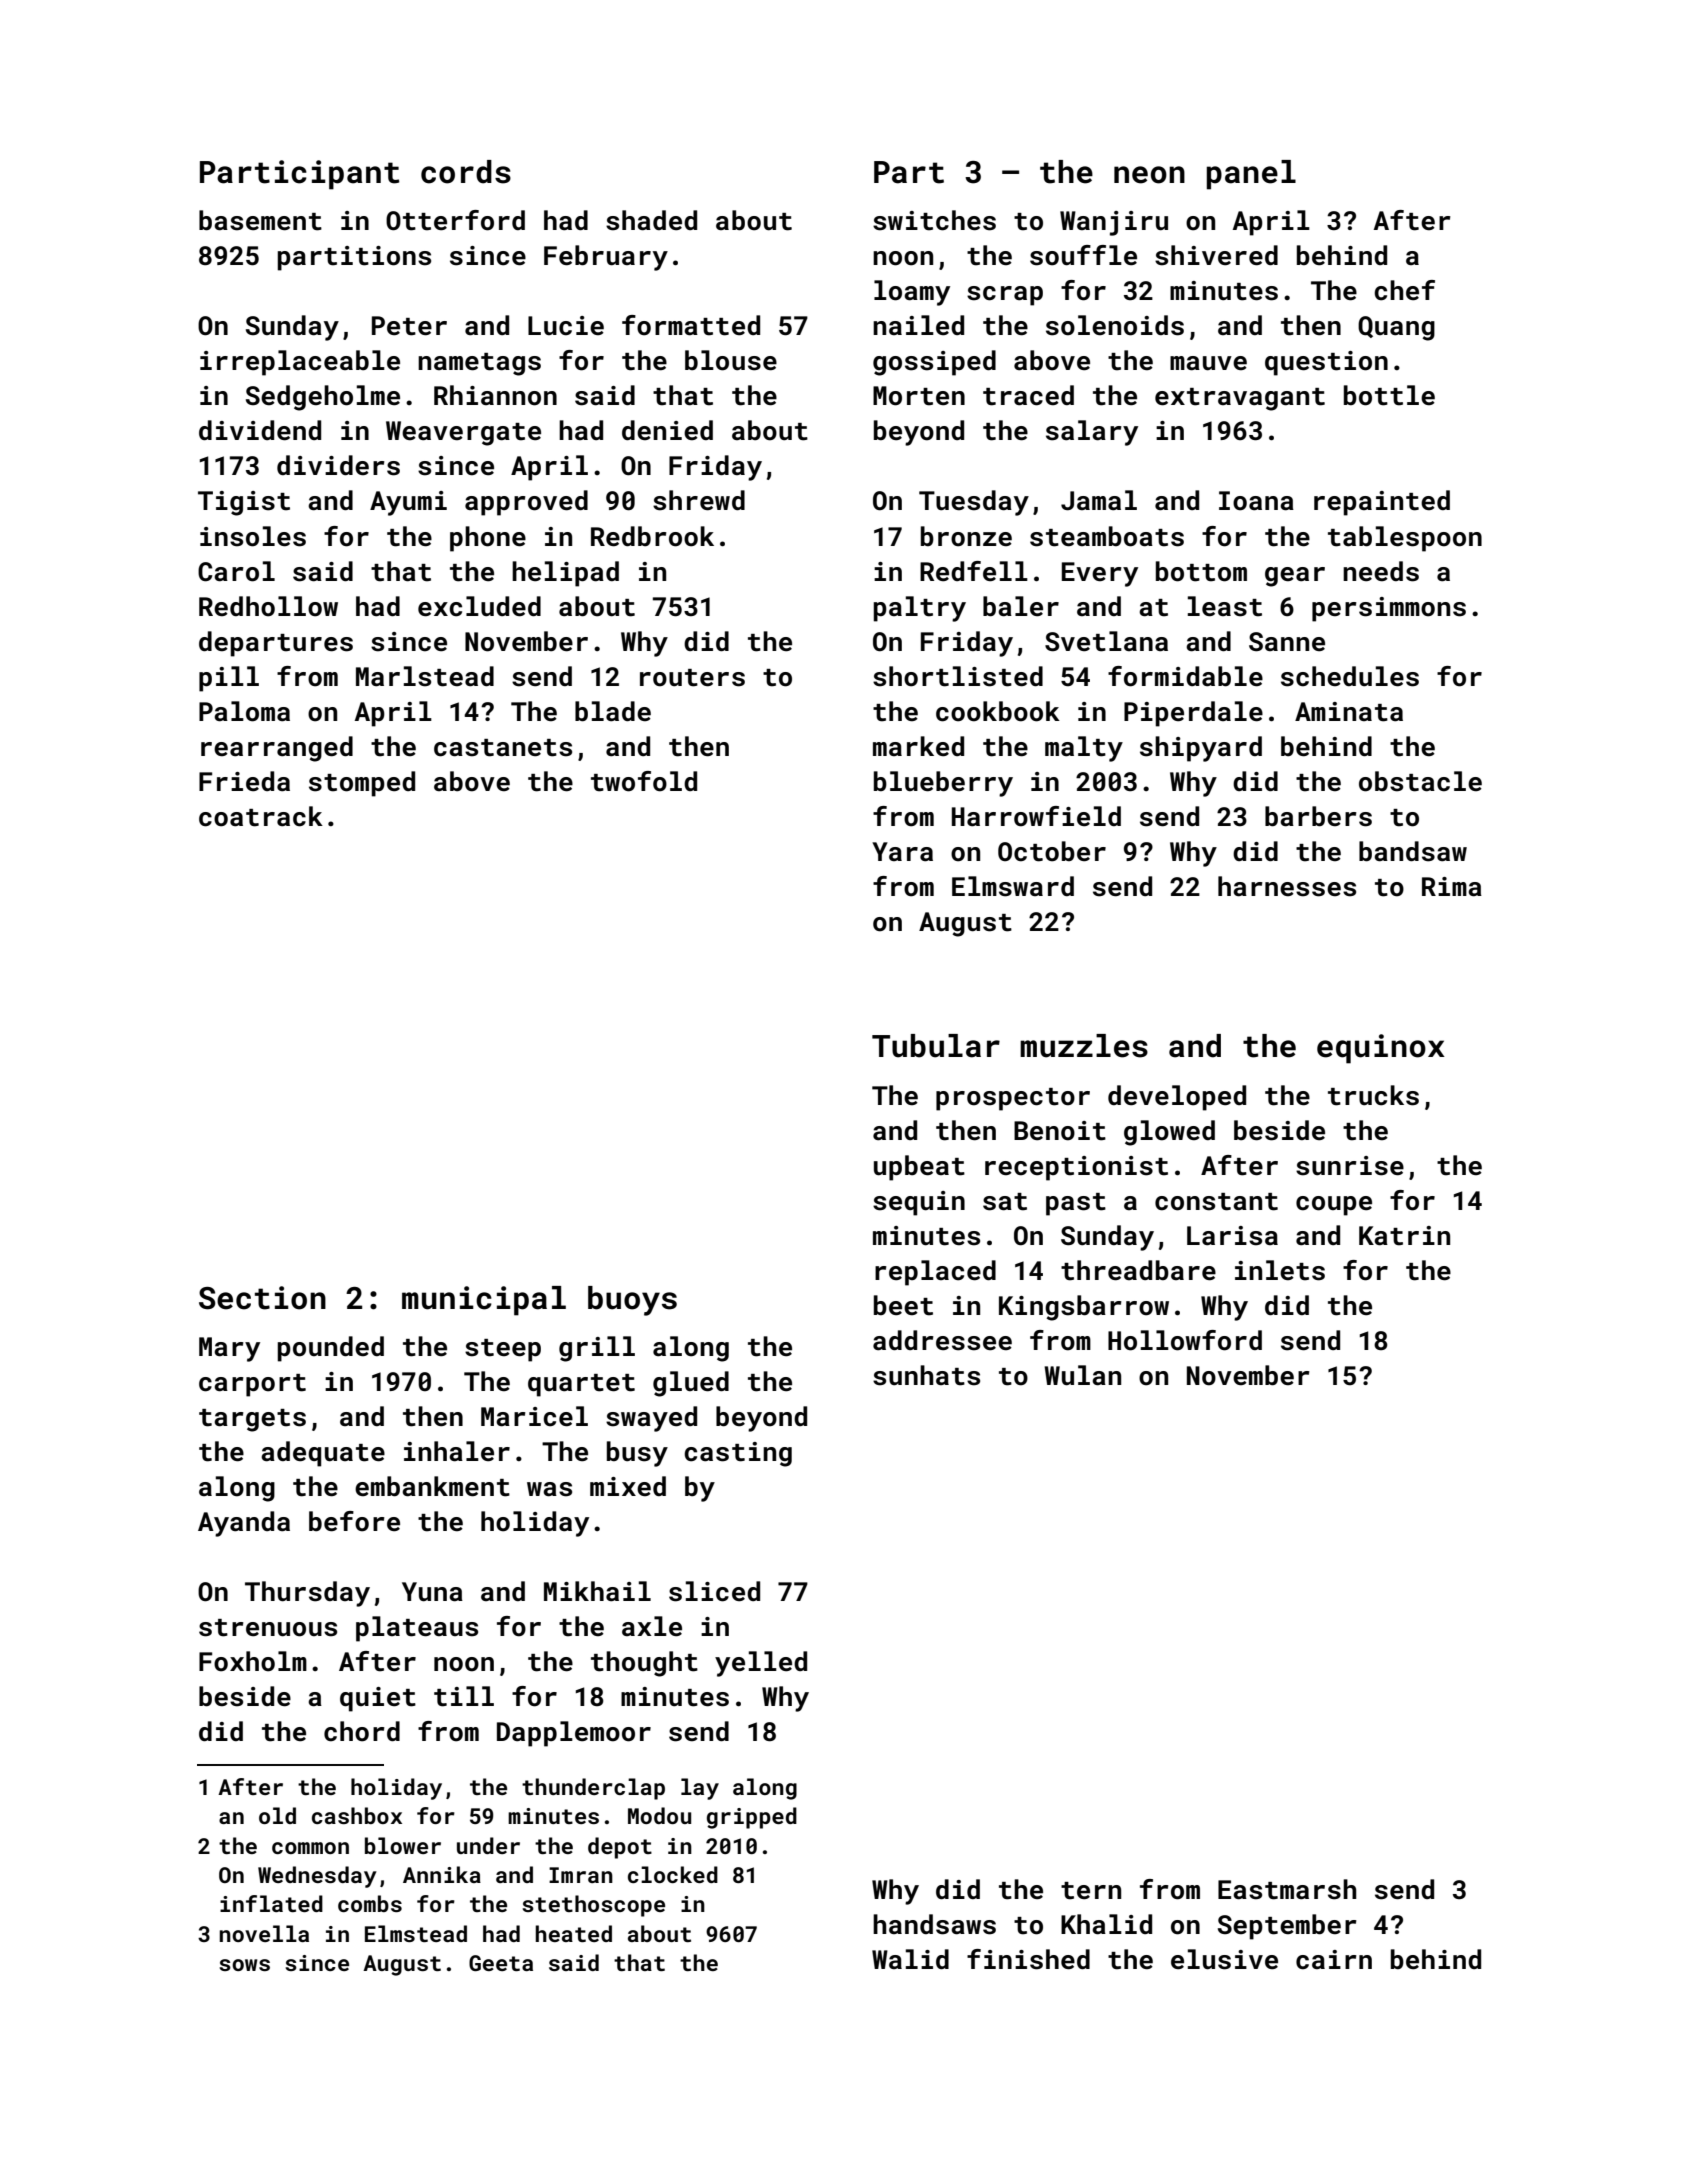 This screenshot has height=2178, width=1683. I want to click on gossiped, so click(934, 363).
